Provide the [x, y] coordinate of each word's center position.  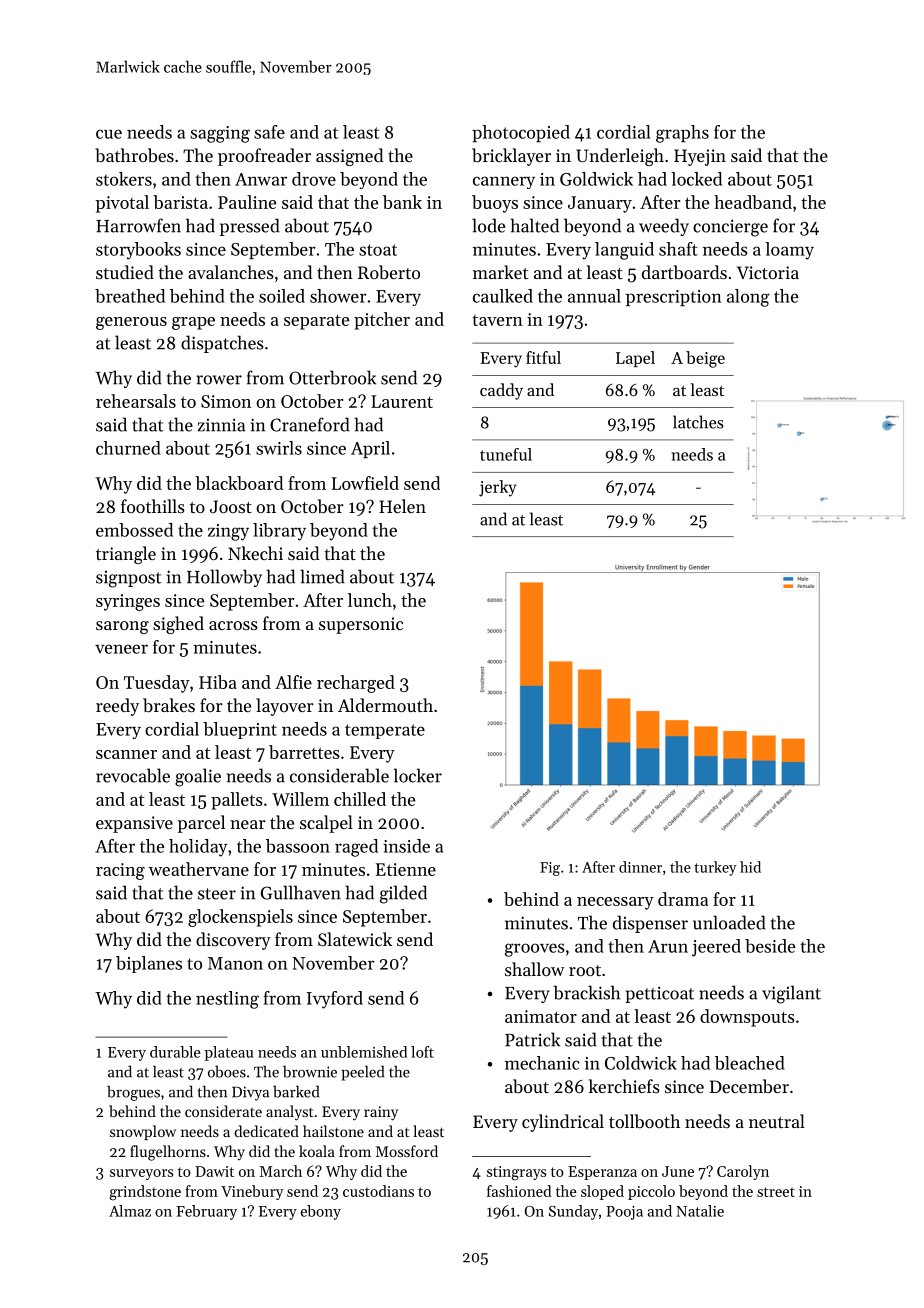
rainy [381, 1113]
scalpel [326, 824]
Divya [250, 1093]
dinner [640, 867]
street [776, 1192]
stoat [378, 250]
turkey [715, 868]
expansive [134, 824]
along [748, 298]
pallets [237, 801]
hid [750, 867]
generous [131, 323]
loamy [789, 251]
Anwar [261, 179]
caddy [501, 391]
